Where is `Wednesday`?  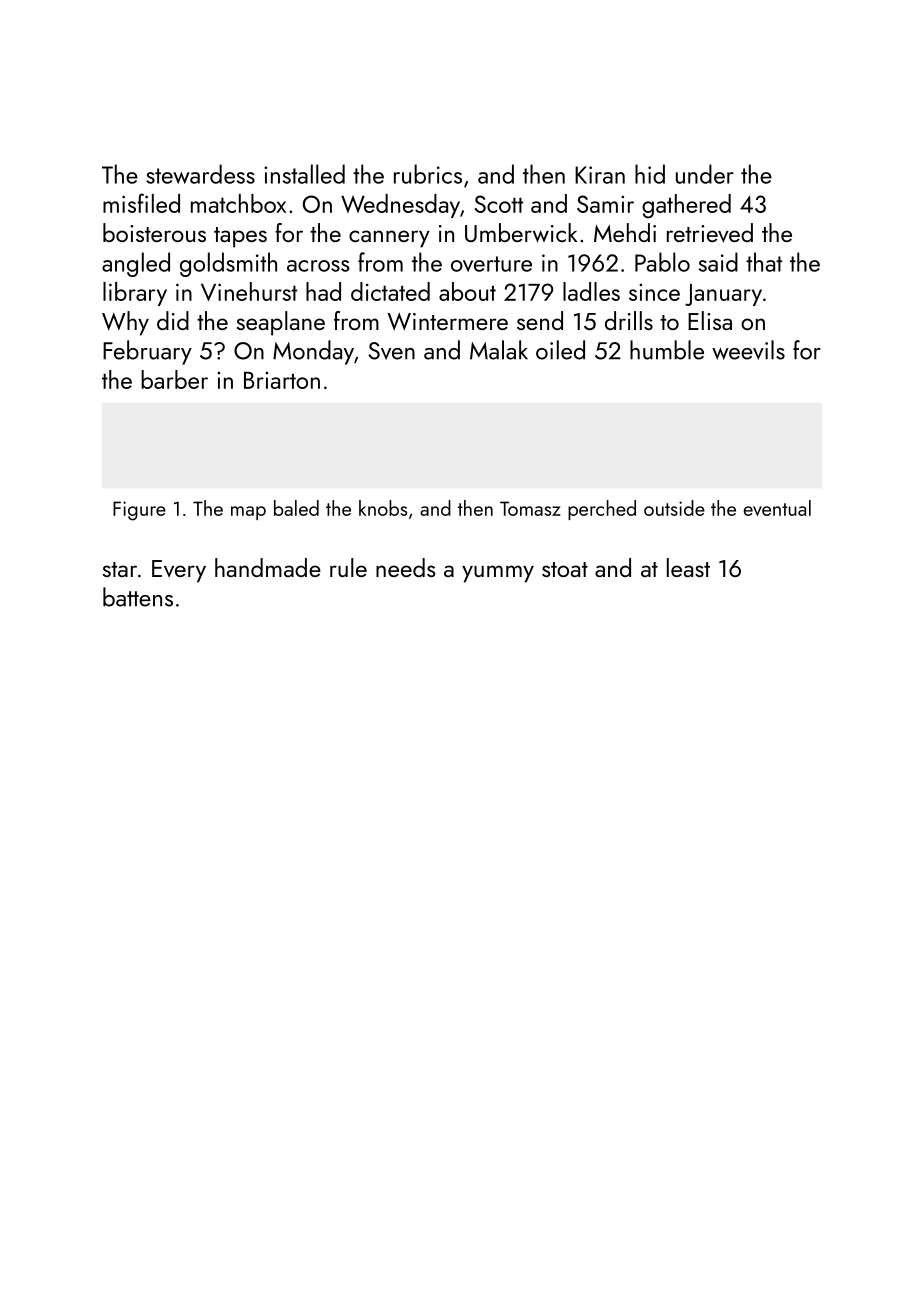 Wednesday is located at coordinates (400, 206).
